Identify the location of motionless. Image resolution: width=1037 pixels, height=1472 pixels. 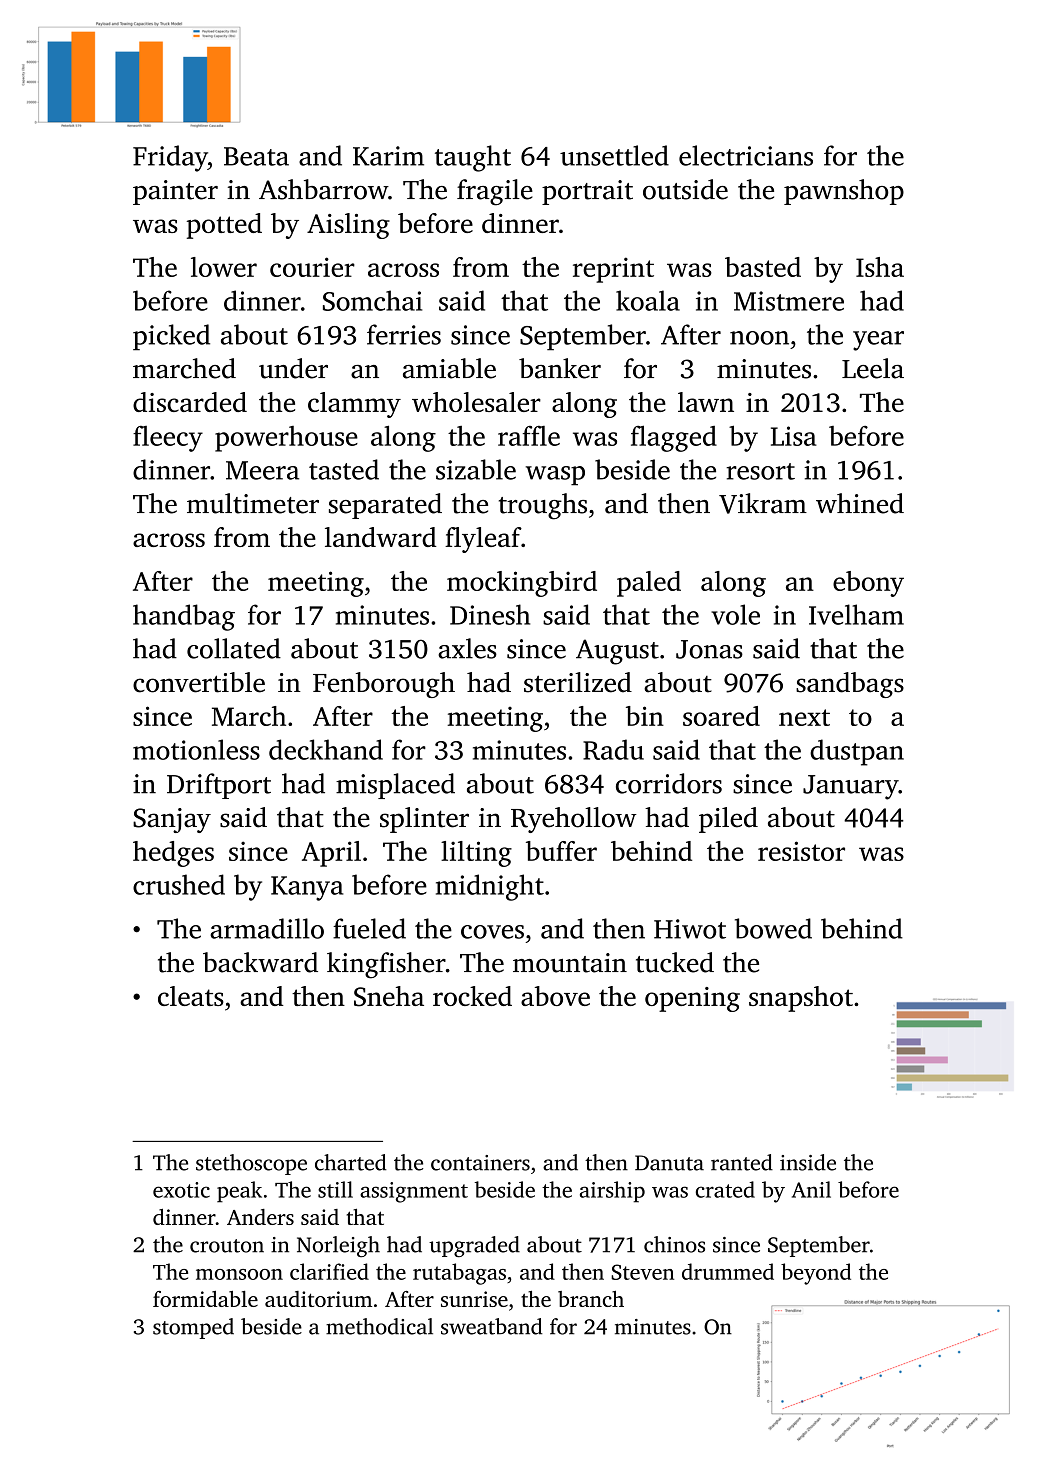
(196, 749).
